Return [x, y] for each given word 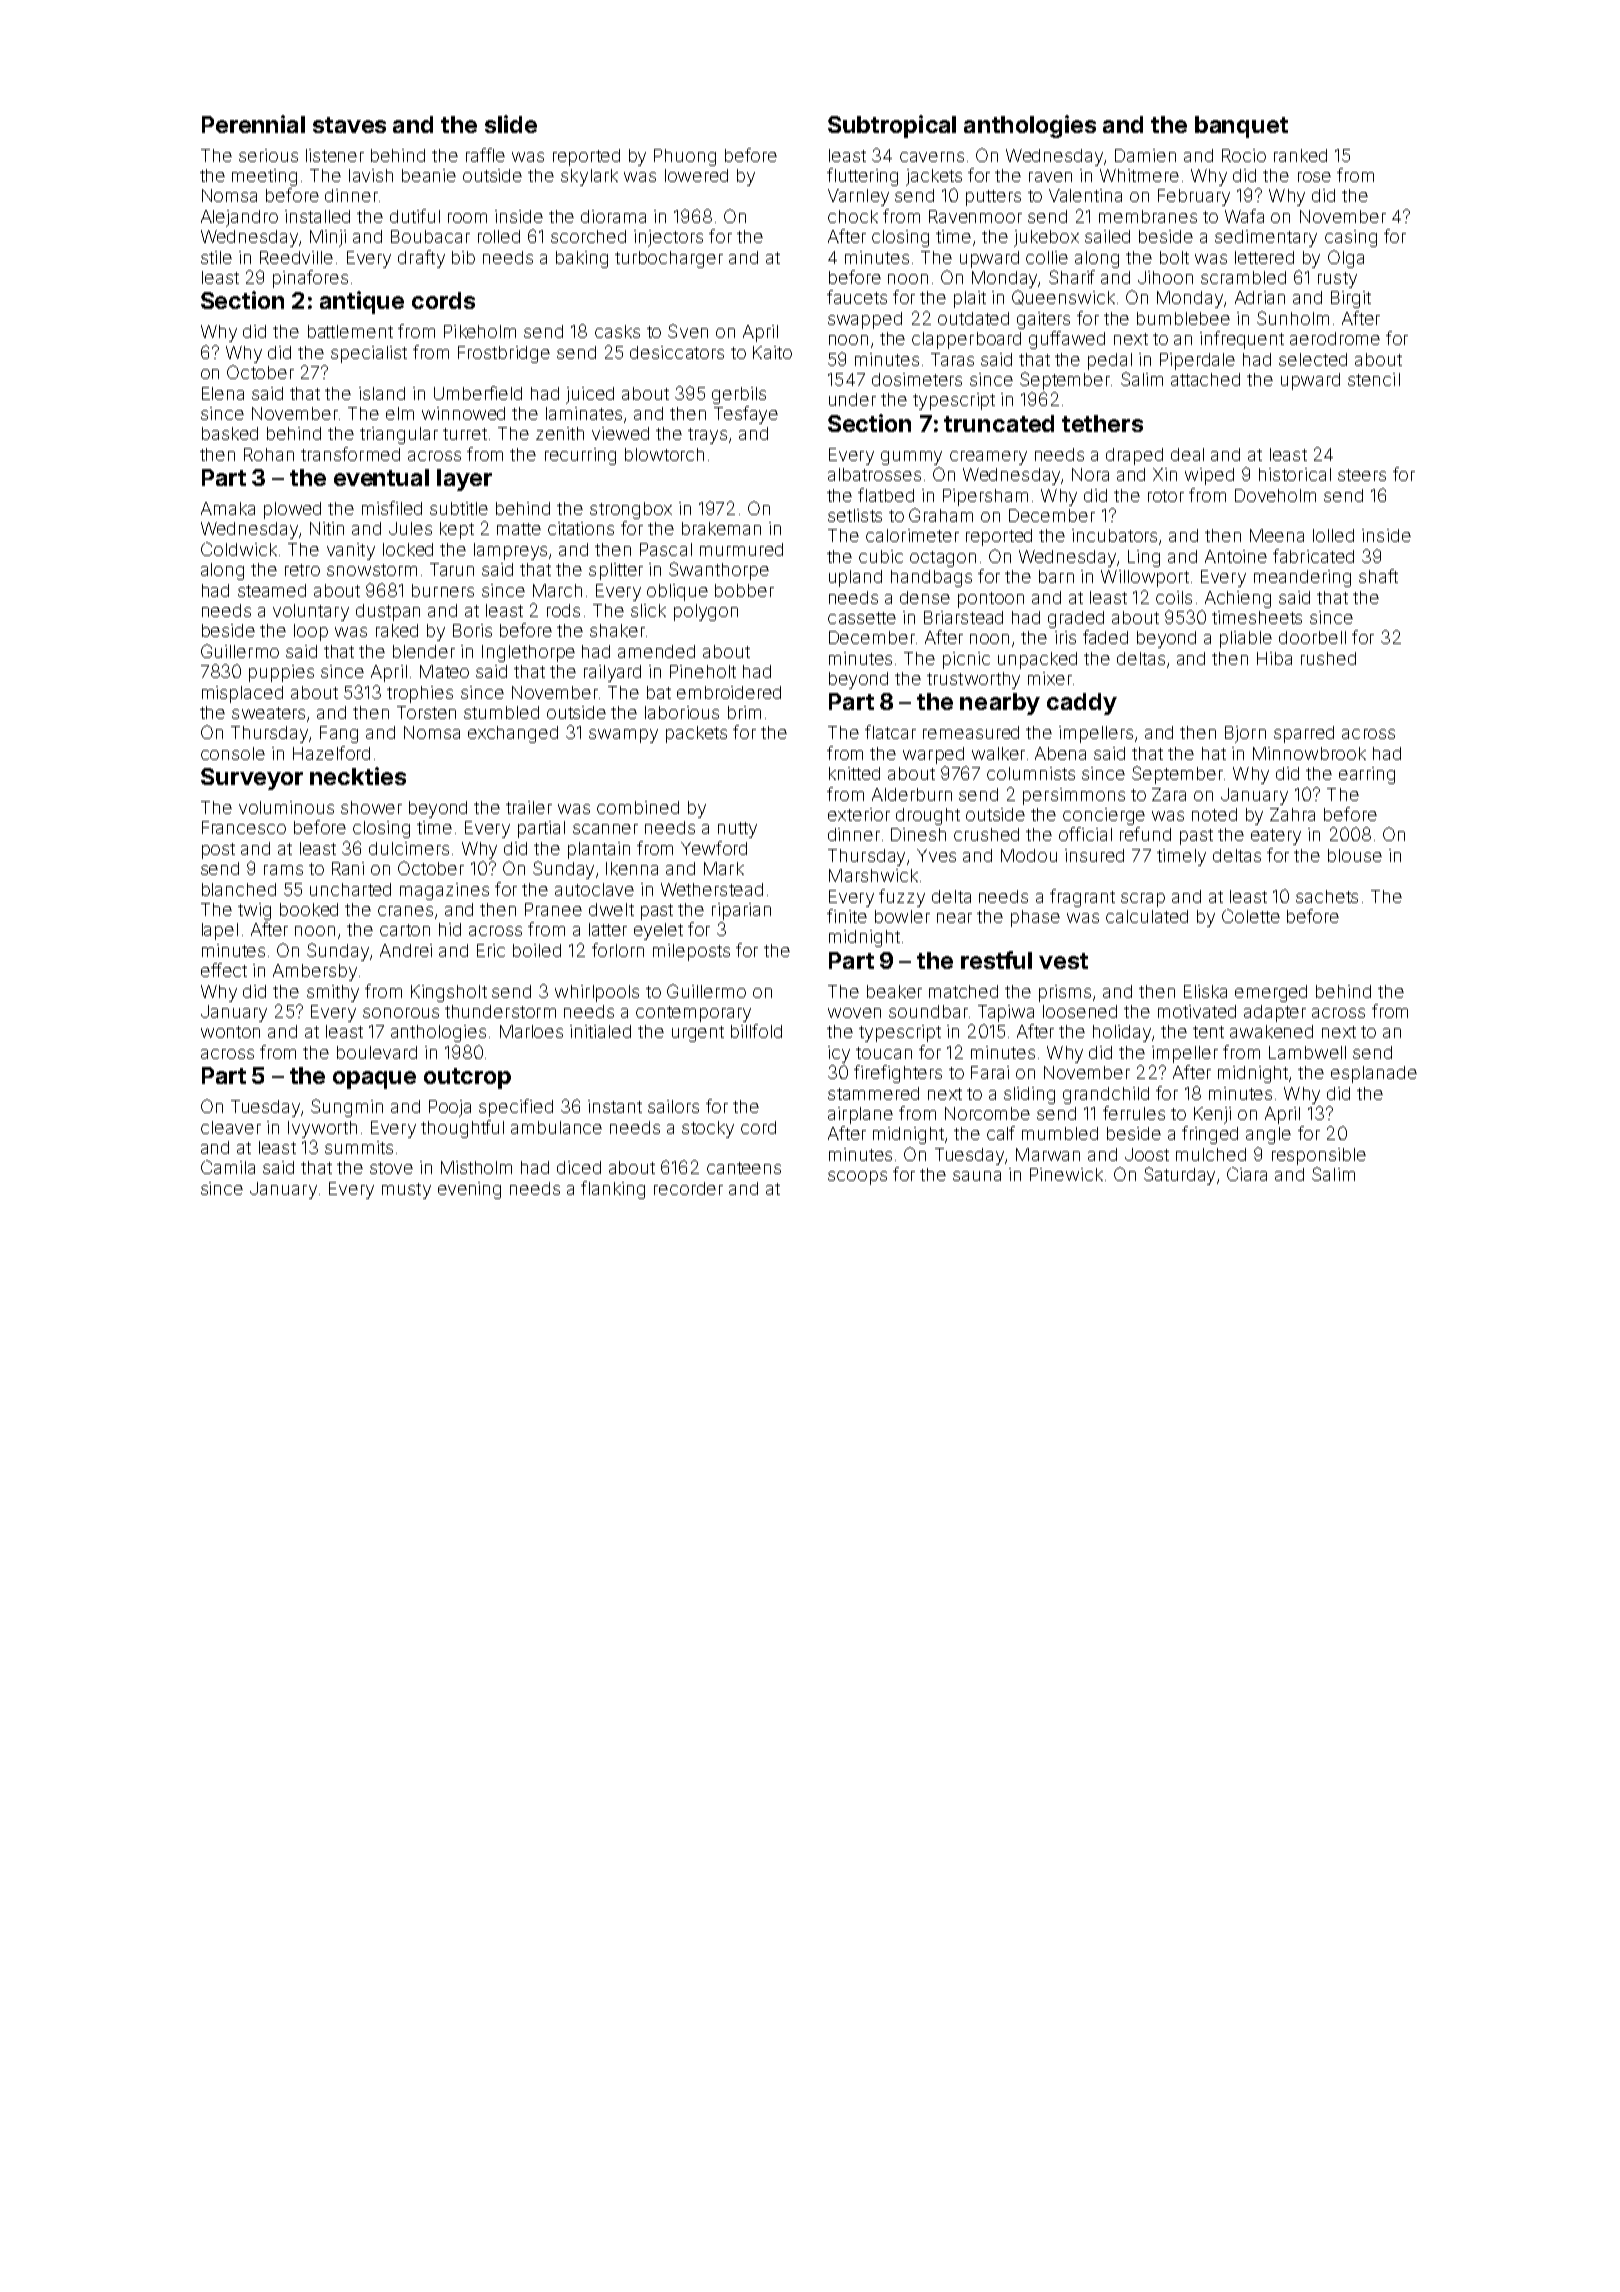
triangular [399, 435]
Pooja [450, 1108]
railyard [612, 673]
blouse [1355, 855]
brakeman [721, 528]
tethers [1102, 423]
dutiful [415, 216]
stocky [708, 1129]
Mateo [444, 671]
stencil [1374, 379]
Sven [688, 331]
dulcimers [409, 848]
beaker [894, 991]
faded [1105, 637]
